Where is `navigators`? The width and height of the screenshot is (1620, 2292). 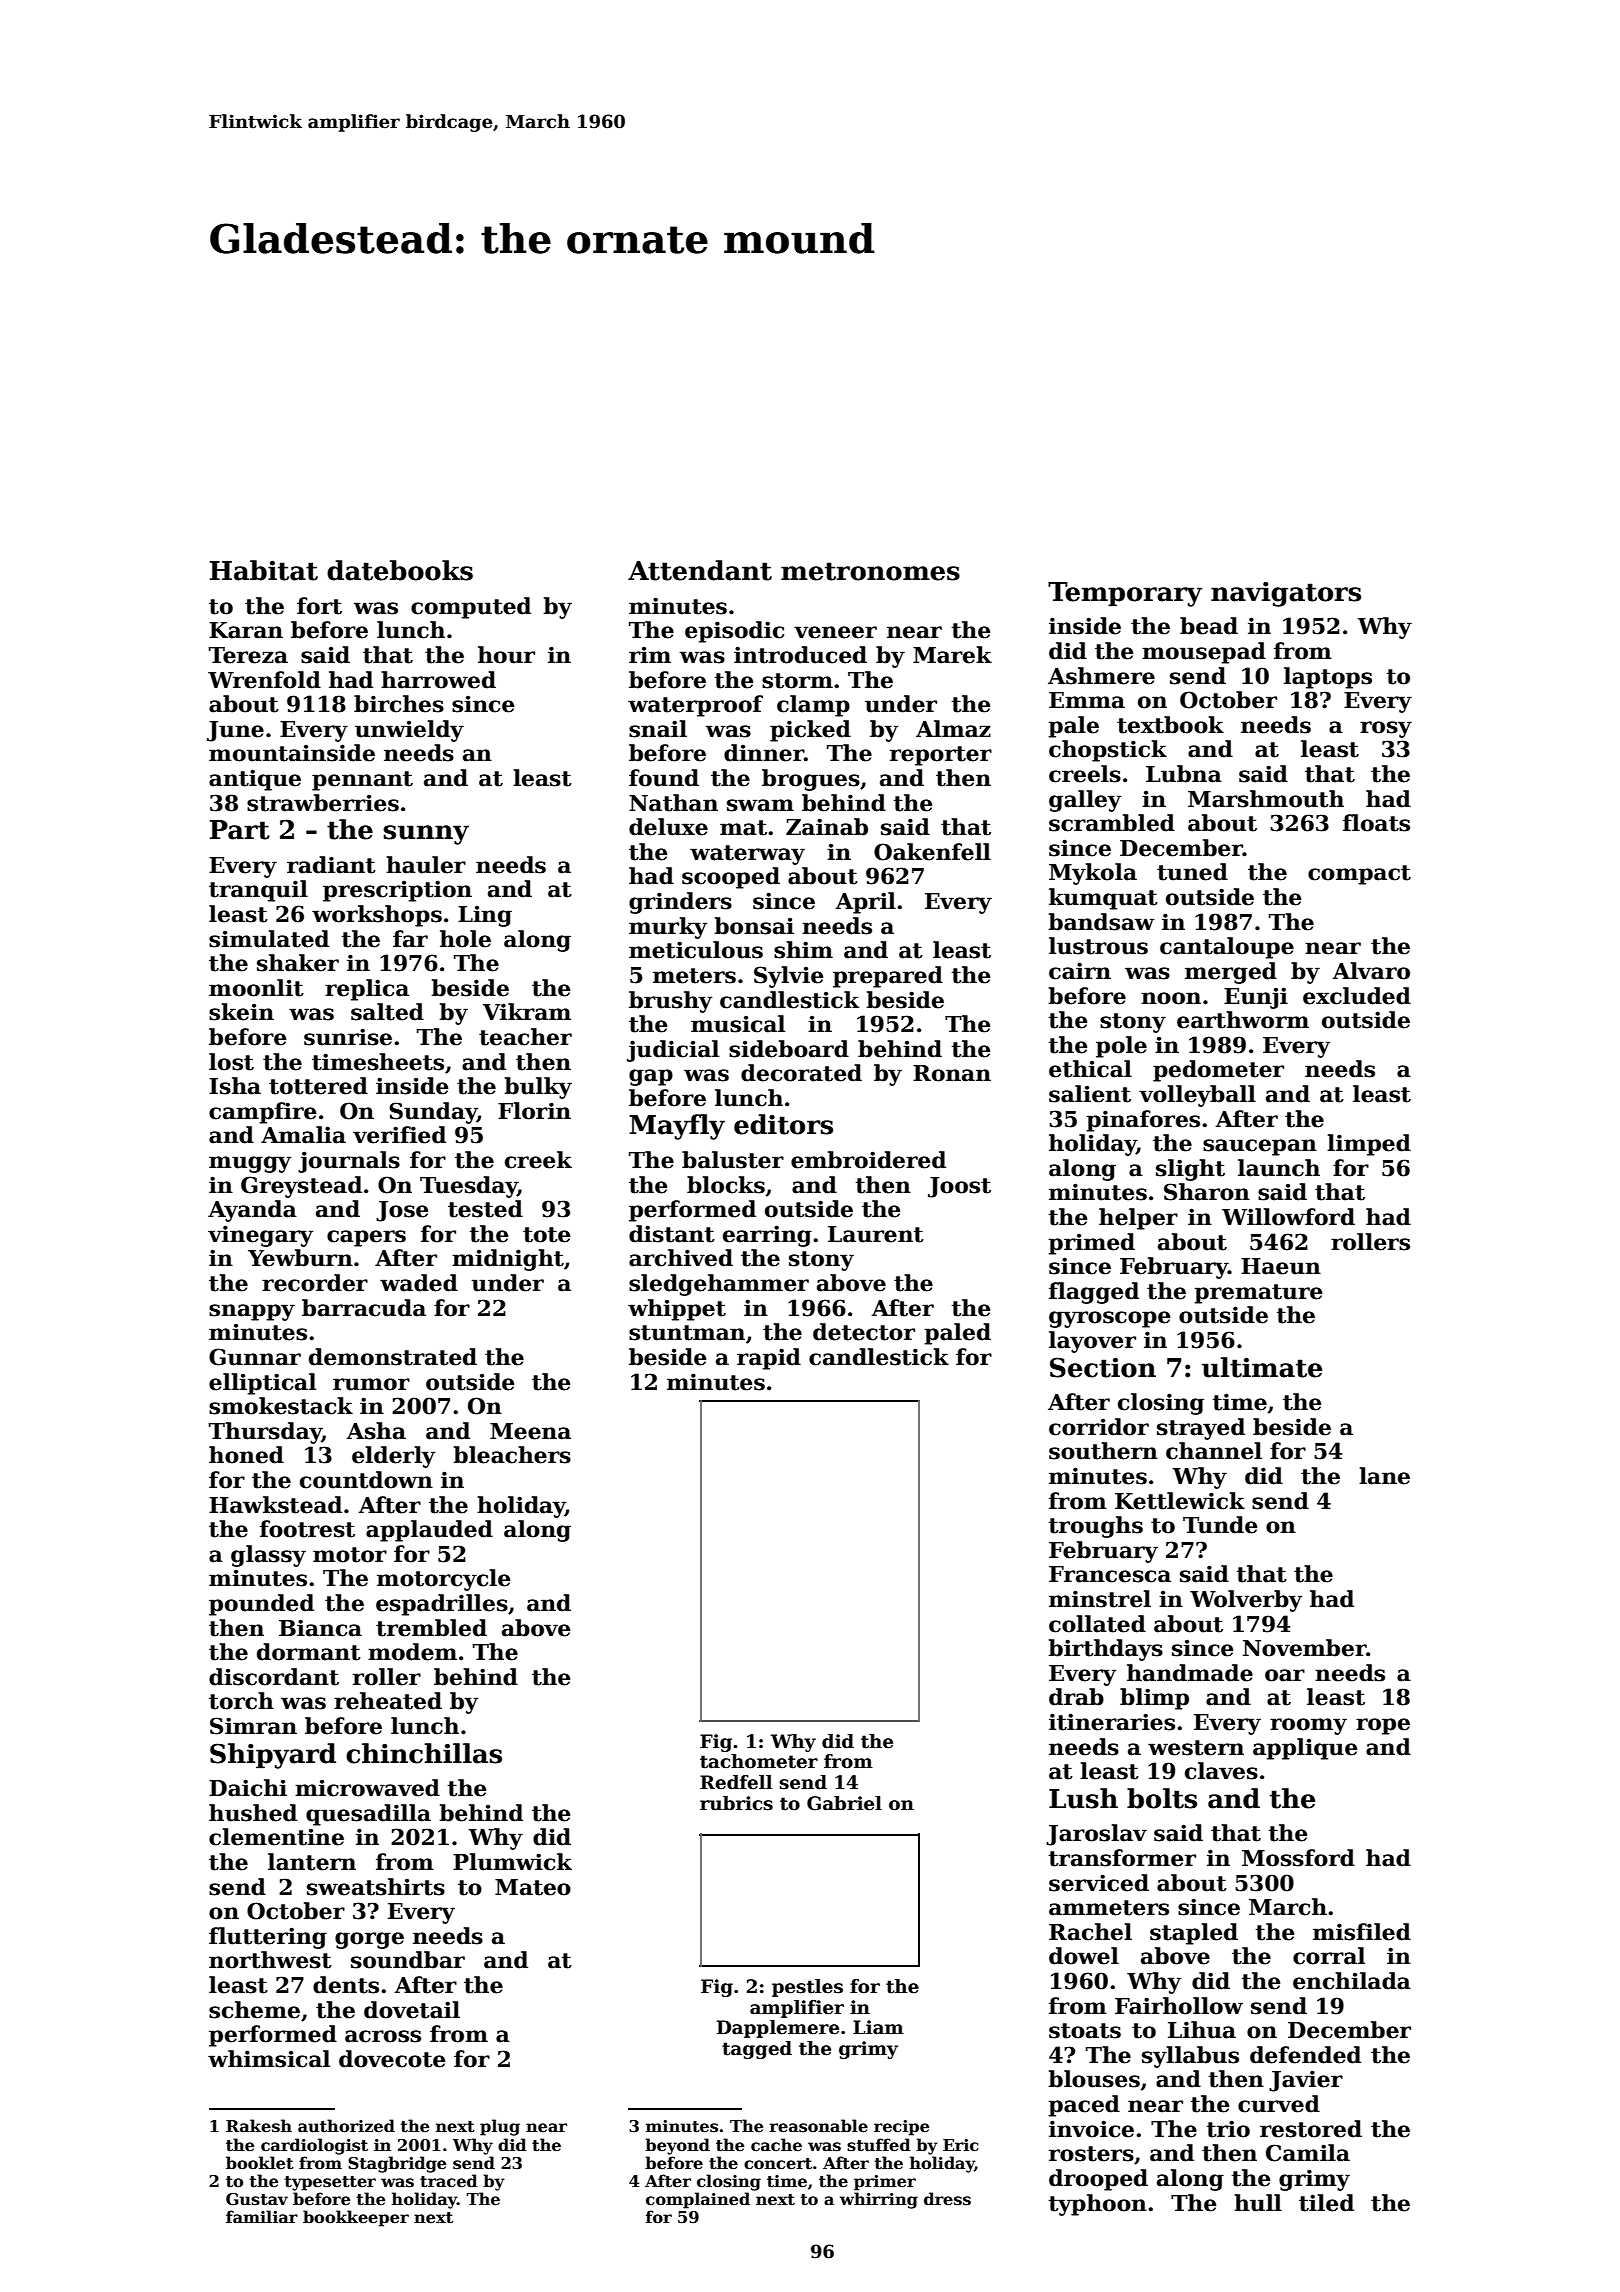
navigators is located at coordinates (1286, 594).
